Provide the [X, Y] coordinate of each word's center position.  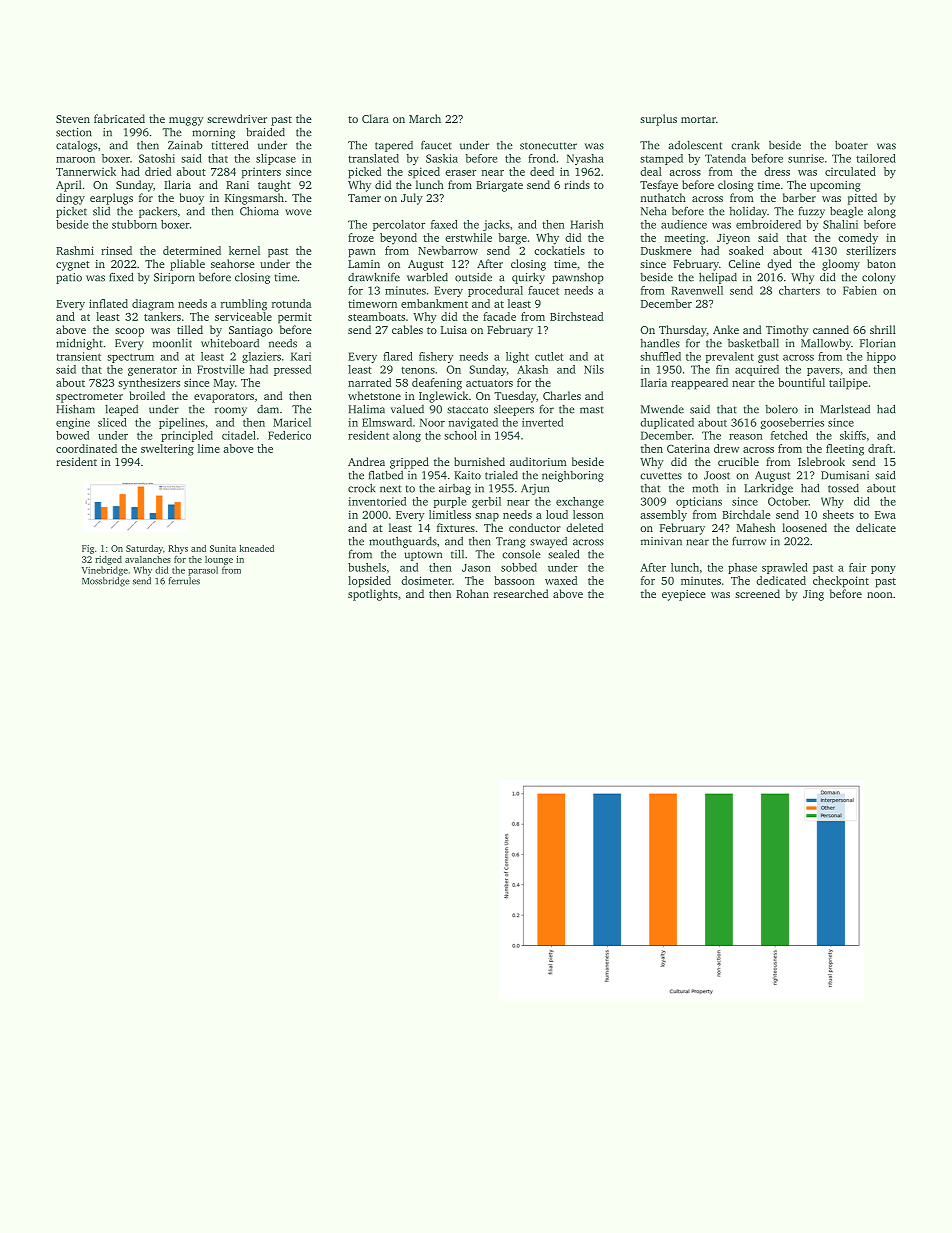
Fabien [860, 290]
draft [880, 448]
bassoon [514, 580]
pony [883, 570]
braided [265, 132]
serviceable [243, 316]
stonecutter [548, 146]
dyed [779, 265]
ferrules [184, 581]
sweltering [167, 450]
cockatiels [559, 250]
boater [851, 145]
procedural [495, 291]
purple [450, 502]
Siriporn [174, 278]
